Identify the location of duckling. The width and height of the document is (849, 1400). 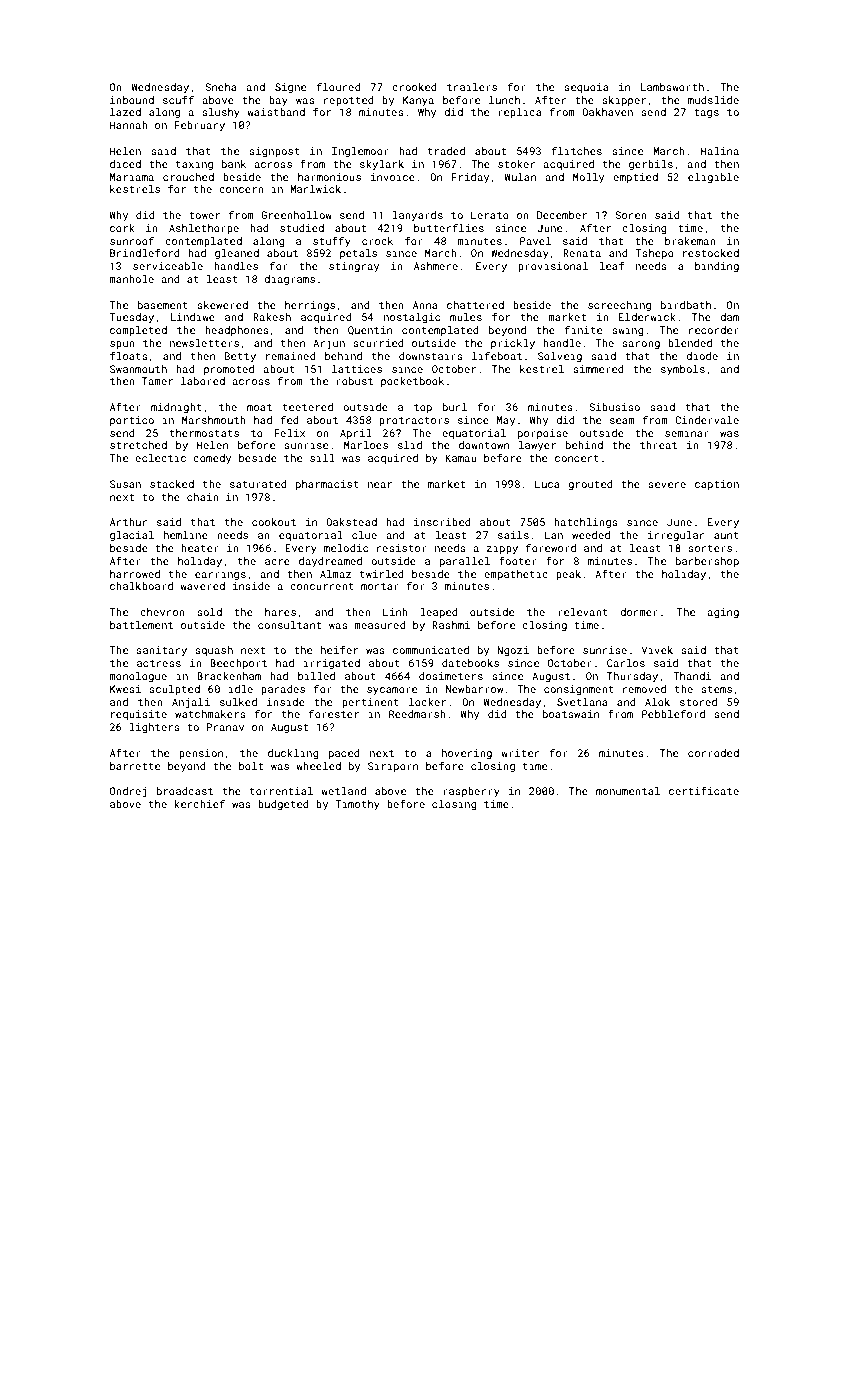
(293, 754).
